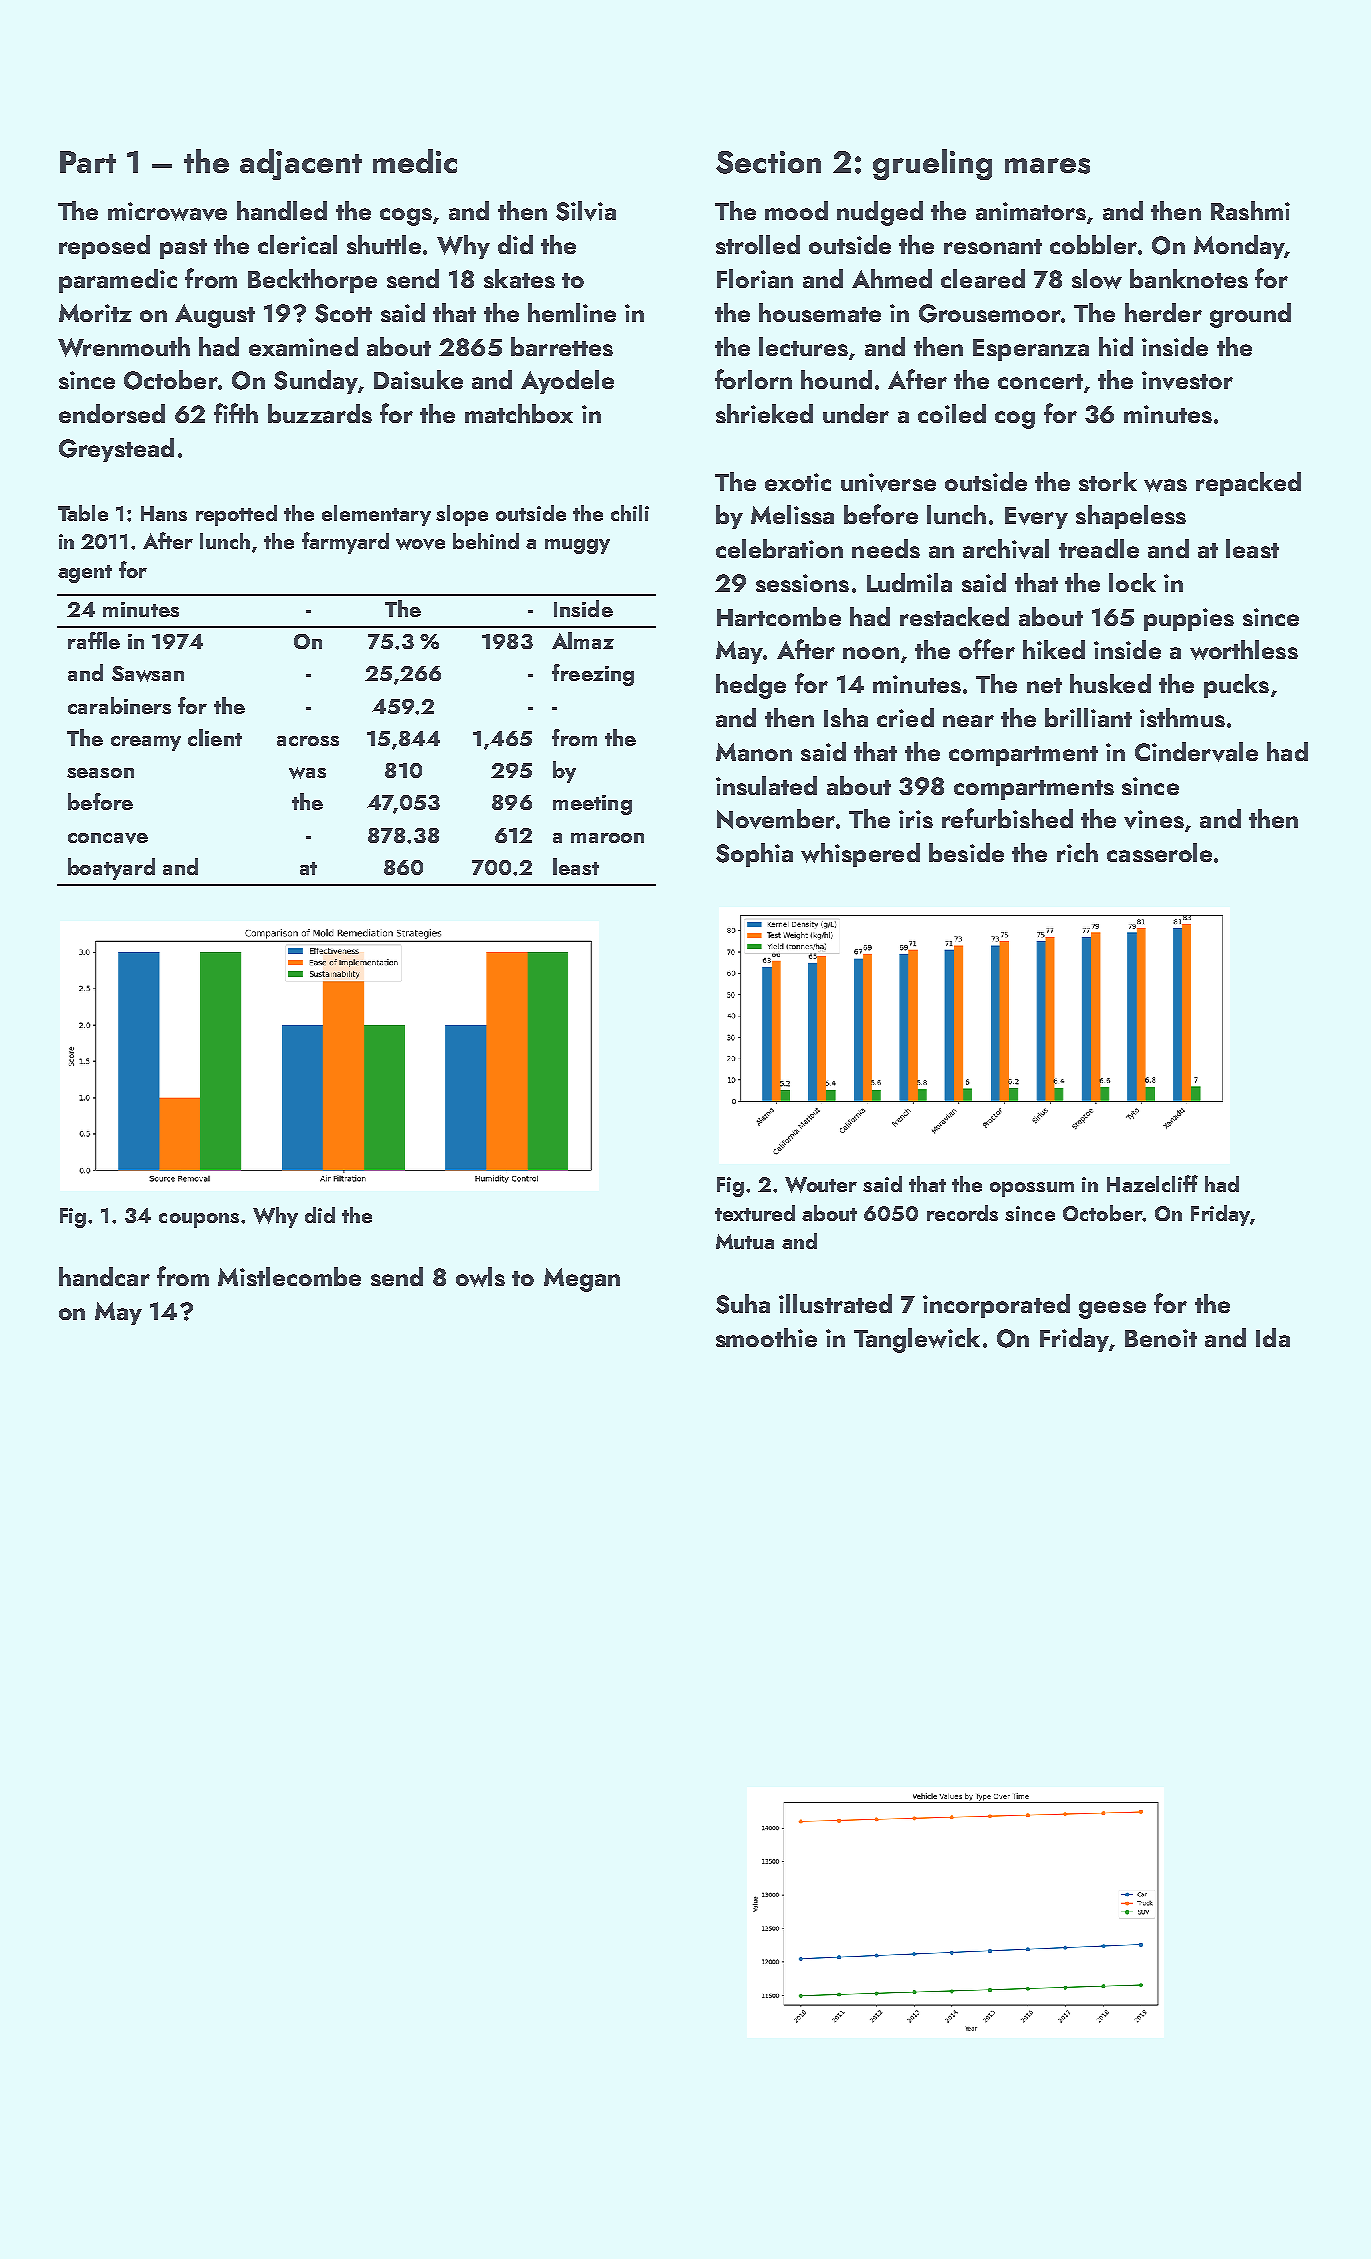  I want to click on Mistlecombe, so click(289, 1276).
